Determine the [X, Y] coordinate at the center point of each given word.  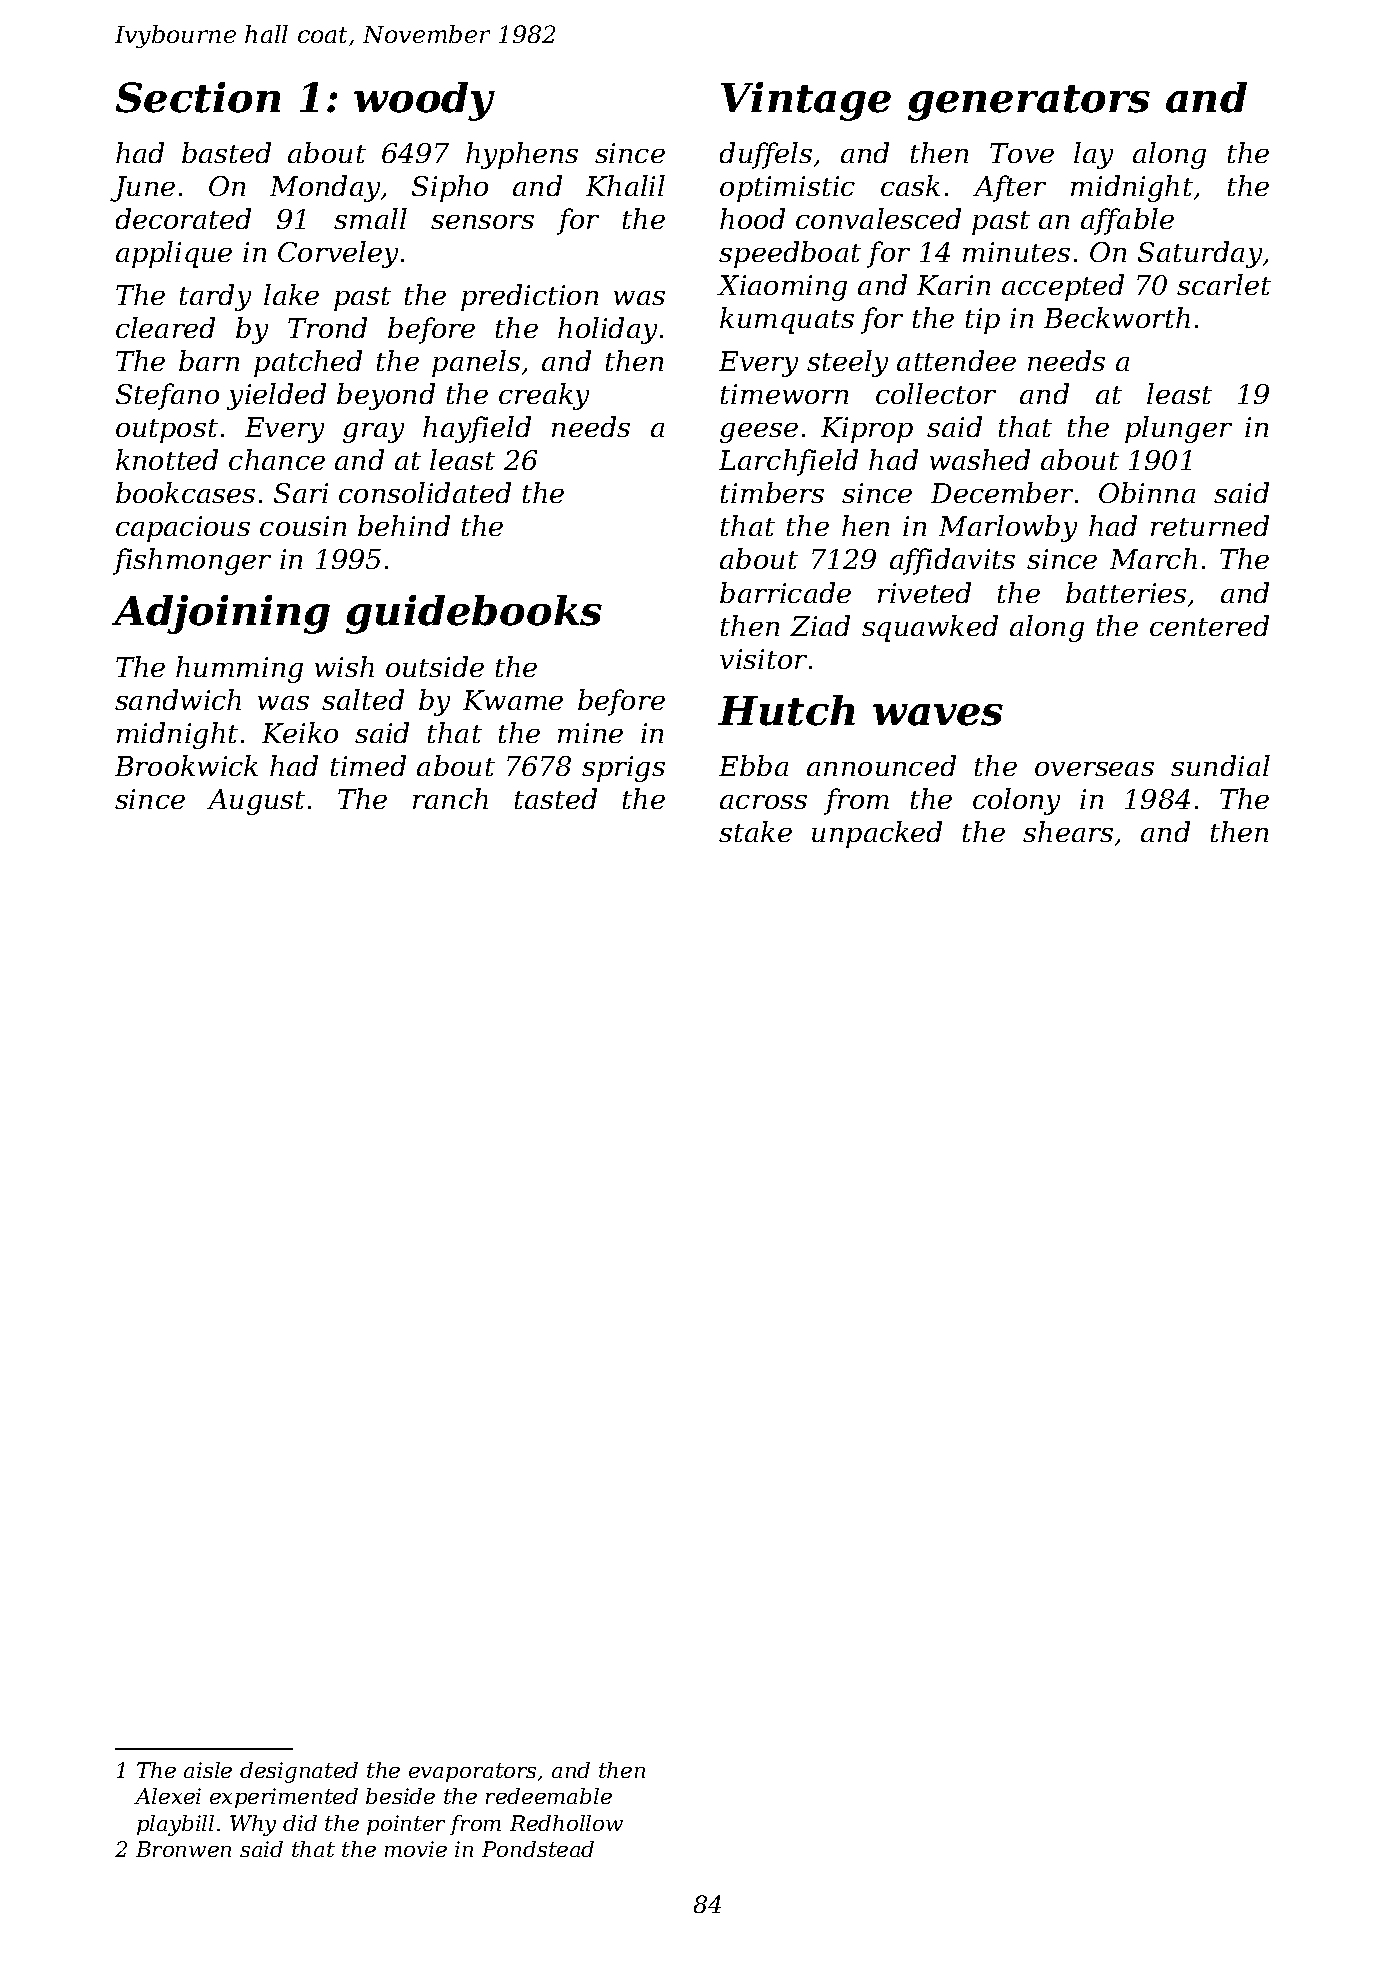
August [256, 802]
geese [759, 433]
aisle [208, 1770]
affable [1127, 221]
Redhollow [566, 1823]
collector [936, 393]
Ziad [820, 625]
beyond [386, 396]
